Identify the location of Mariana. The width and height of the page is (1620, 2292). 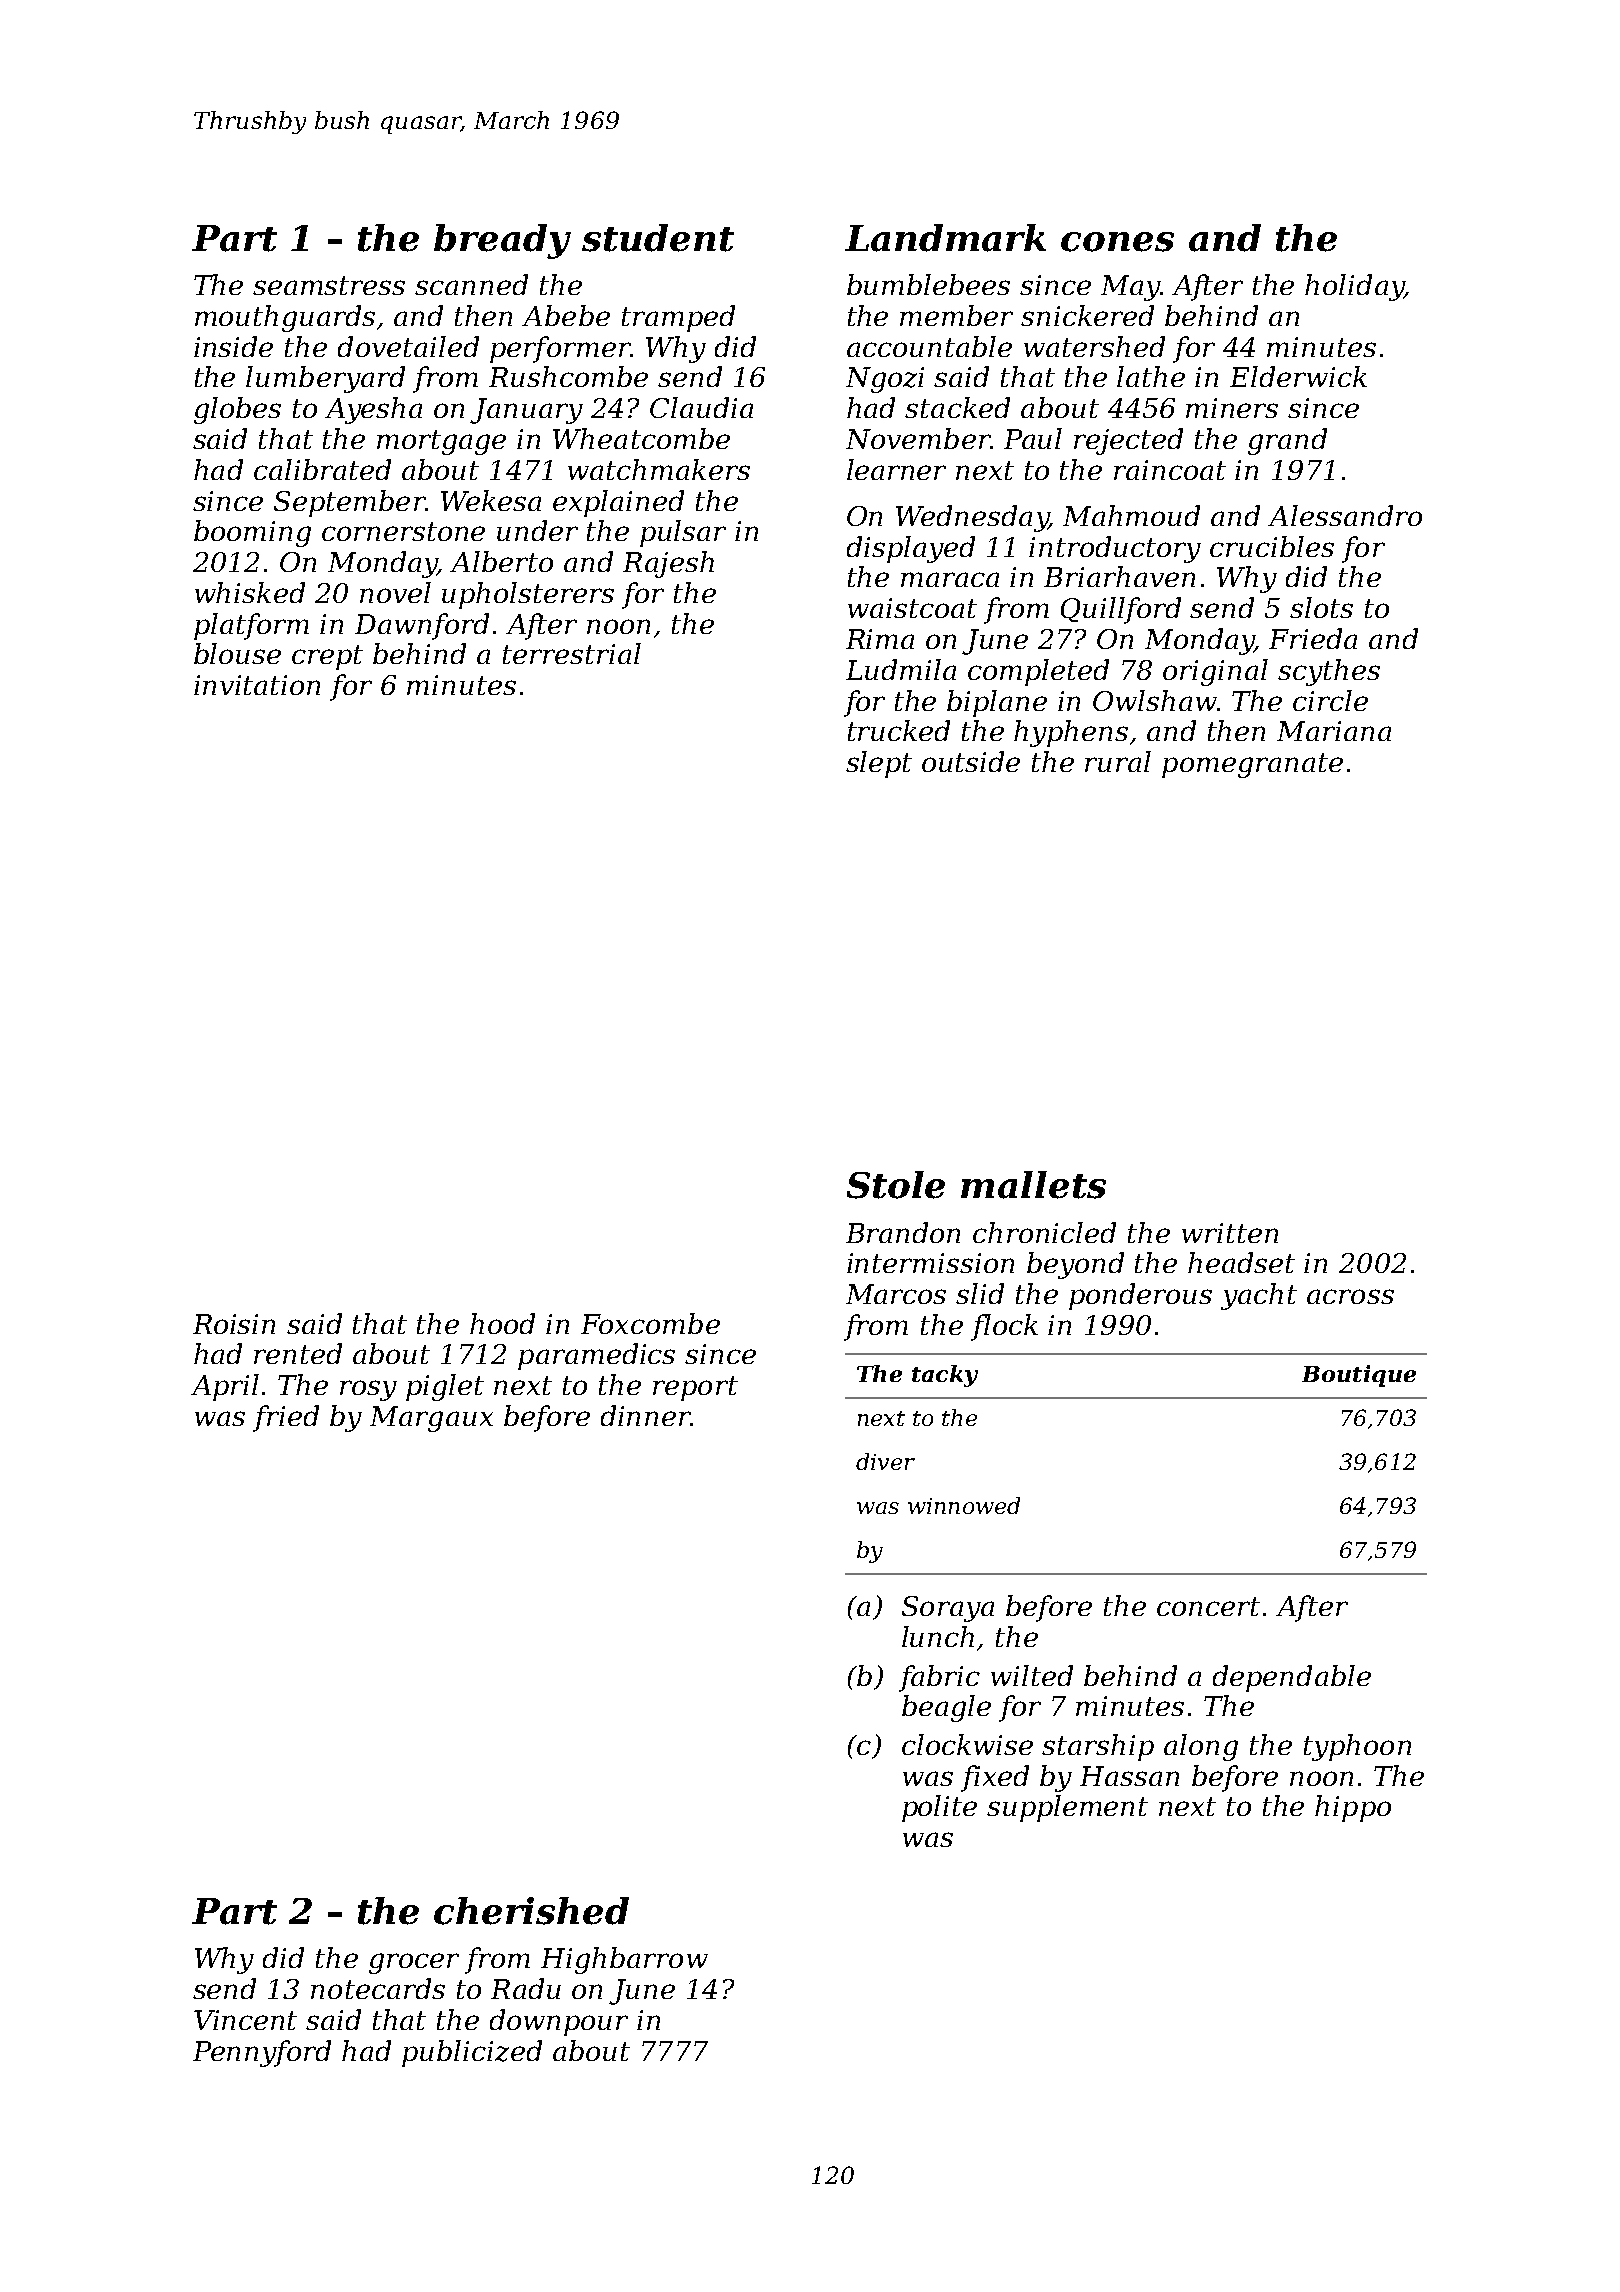
(1334, 731).
